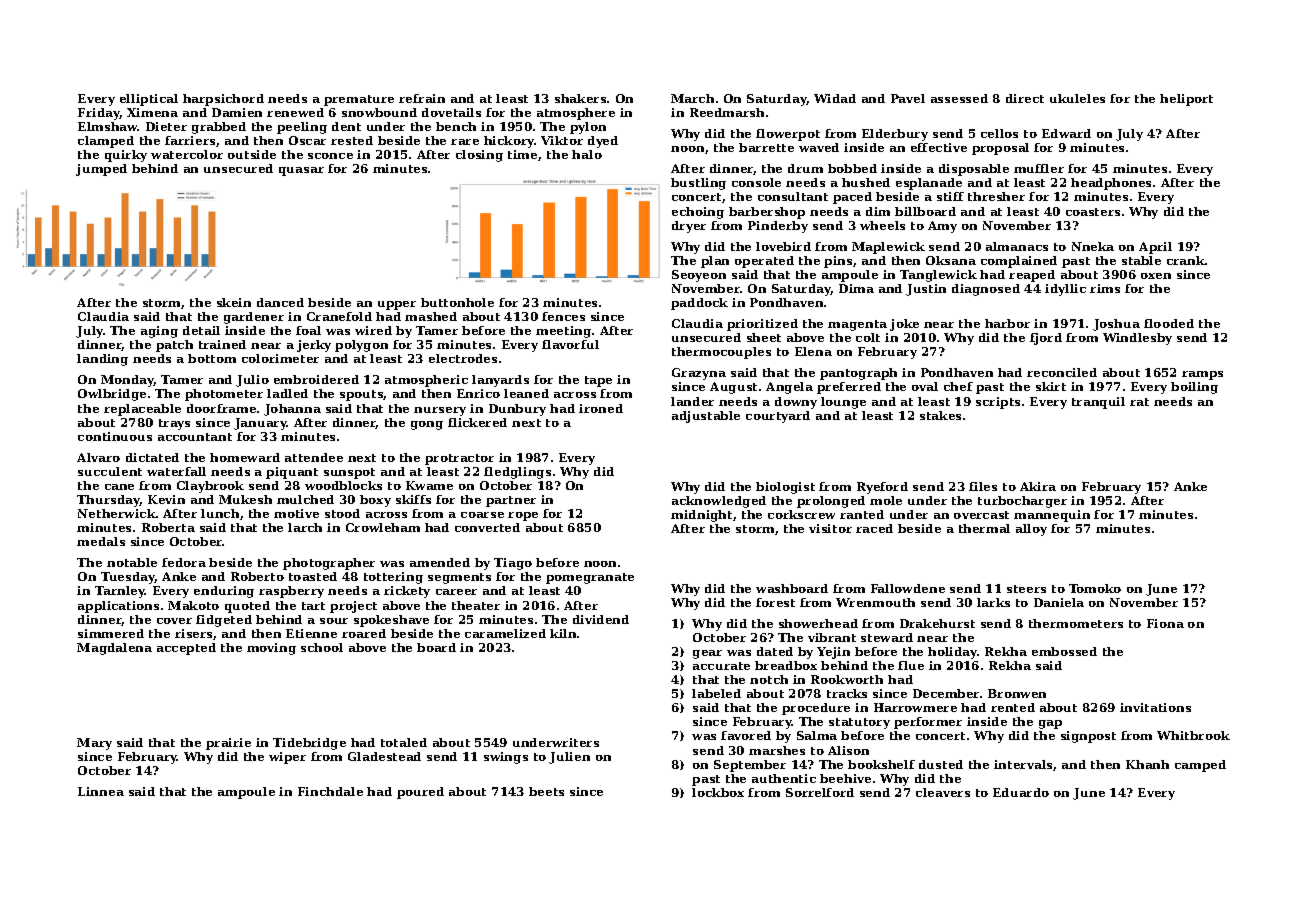 The image size is (1308, 924). What do you see at coordinates (721, 353) in the screenshot?
I see `thermocouples` at bounding box center [721, 353].
